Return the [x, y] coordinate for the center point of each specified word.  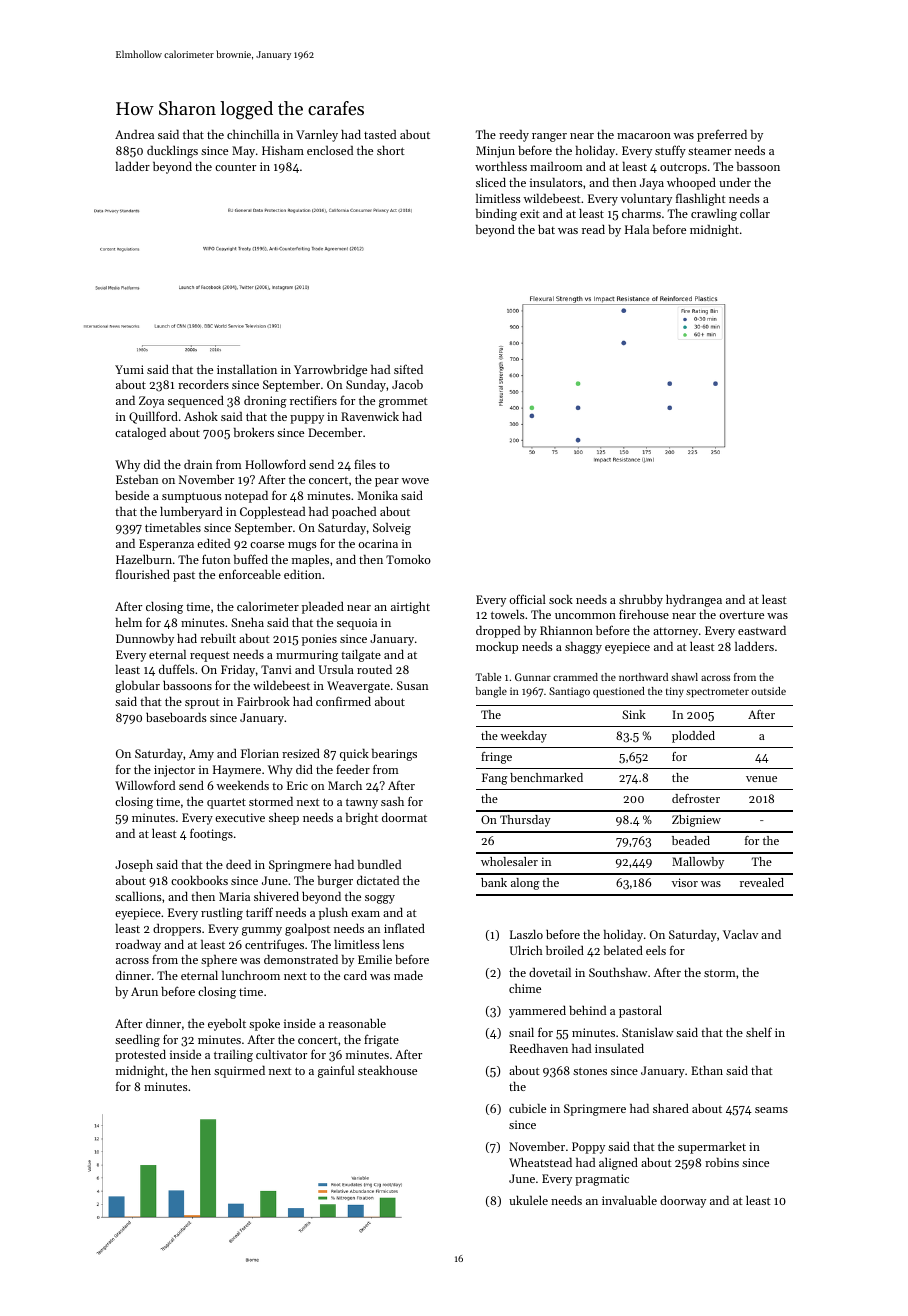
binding [496, 215]
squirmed [239, 1072]
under [735, 182]
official [527, 599]
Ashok [201, 416]
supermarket [712, 1148]
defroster [696, 798]
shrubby [641, 601]
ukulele [528, 1200]
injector [174, 771]
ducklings [172, 152]
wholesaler [509, 861]
